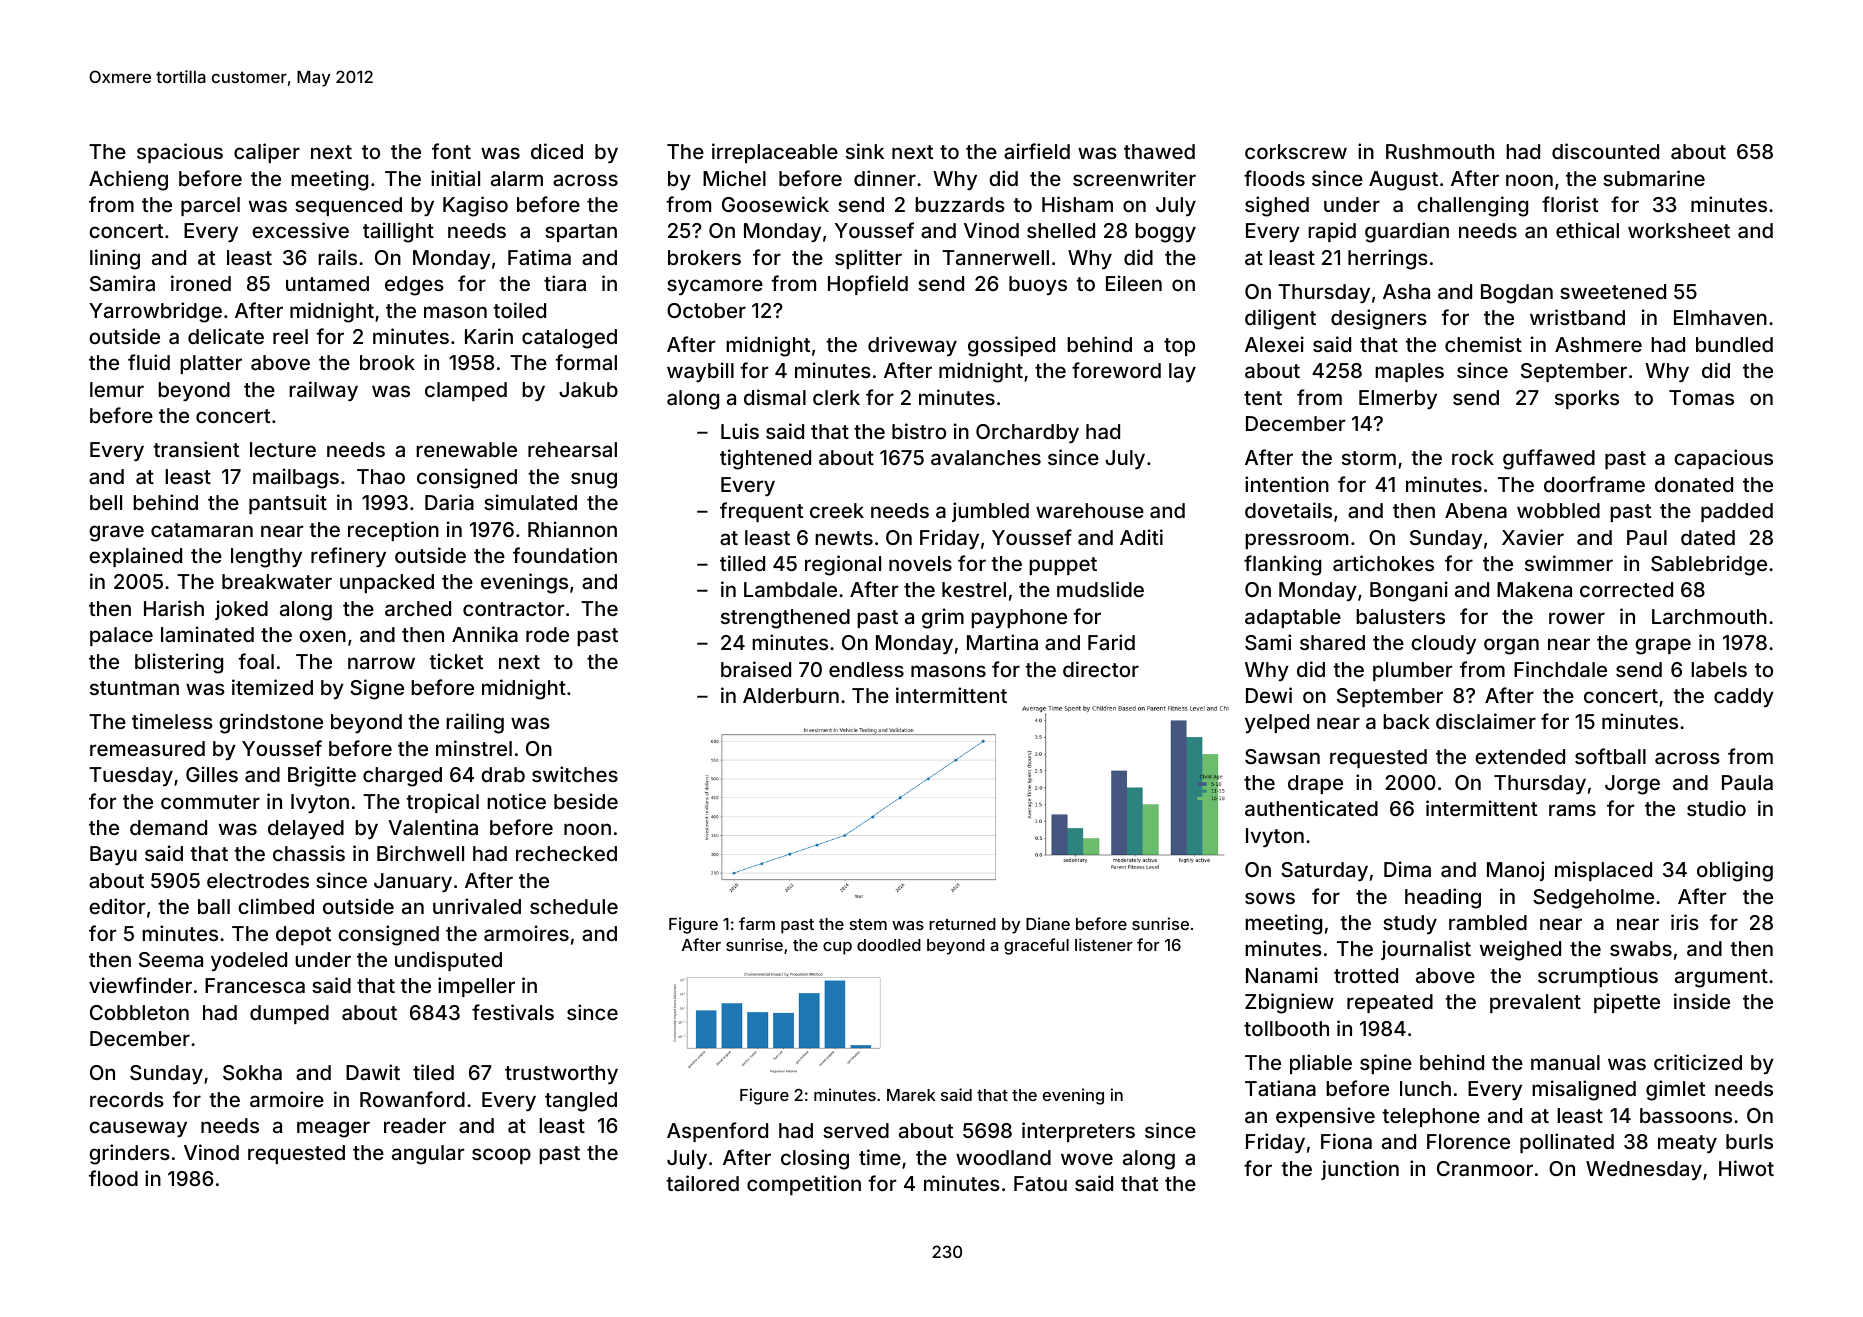 This screenshot has width=1863, height=1317. Describe the element at coordinates (1483, 344) in the screenshot. I see `chemist` at that location.
